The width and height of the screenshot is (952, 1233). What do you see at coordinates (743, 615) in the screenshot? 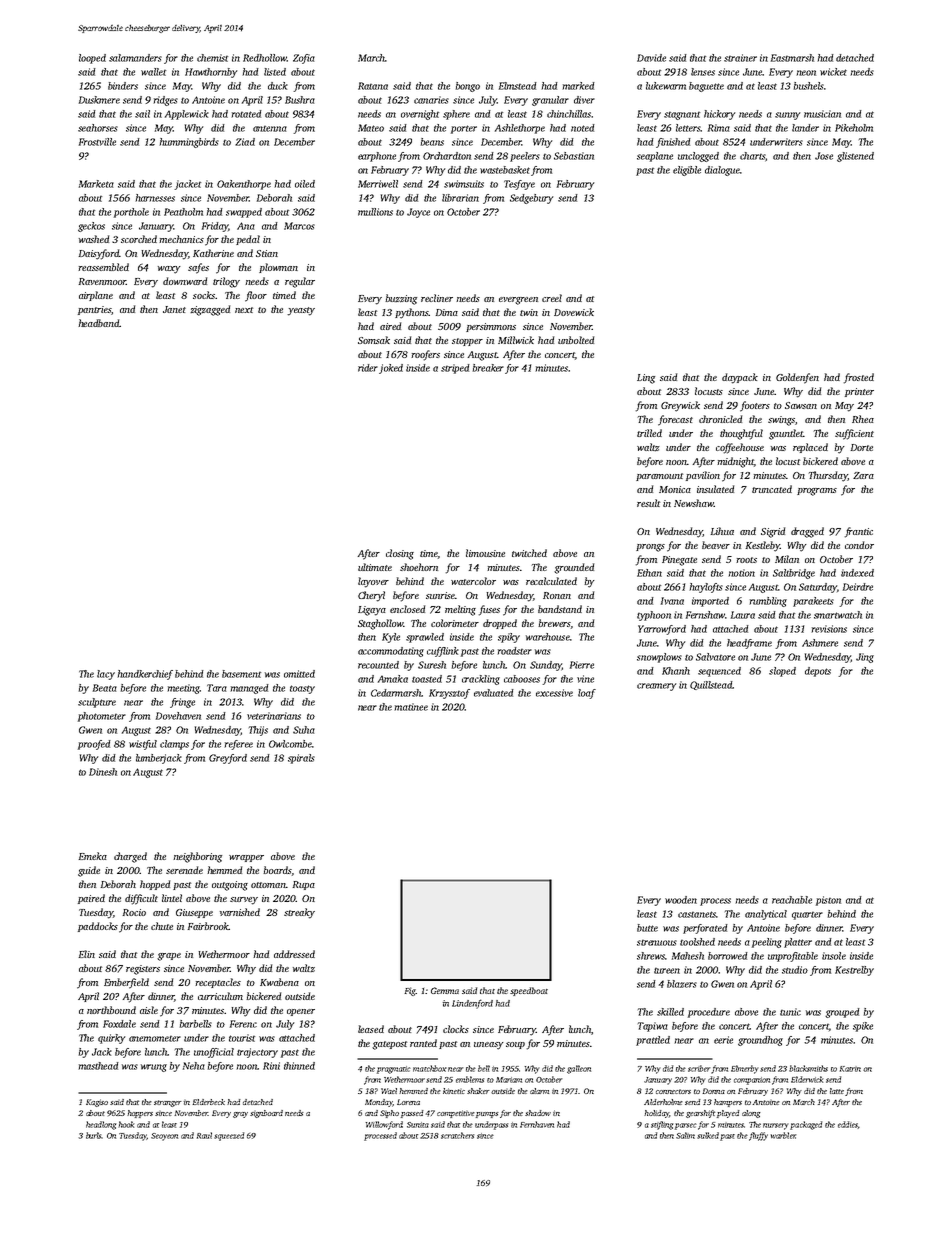
I see `Laura` at bounding box center [743, 615].
